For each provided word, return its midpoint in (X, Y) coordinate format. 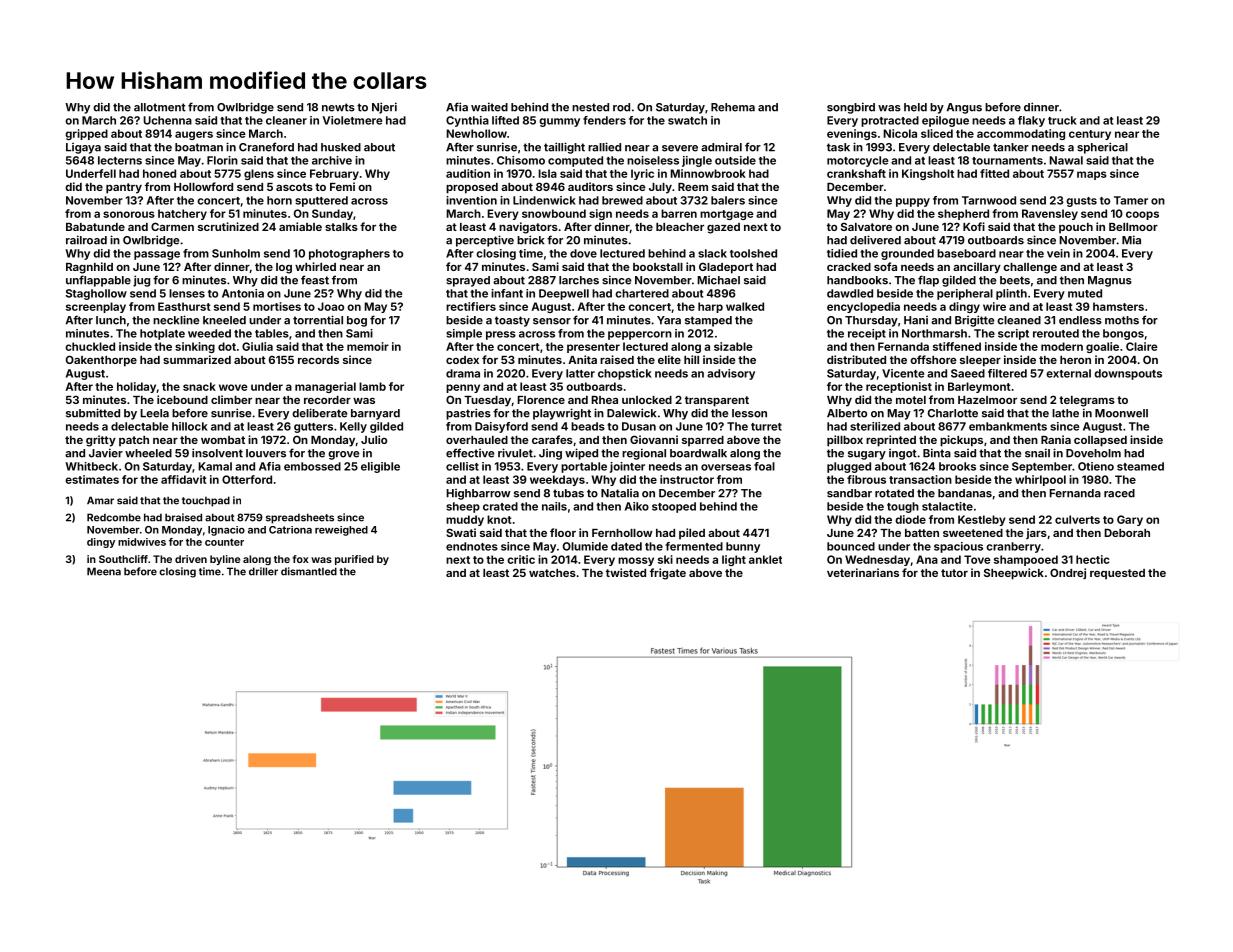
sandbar (849, 493)
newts (338, 107)
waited (489, 107)
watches (552, 573)
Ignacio (226, 531)
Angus (964, 108)
